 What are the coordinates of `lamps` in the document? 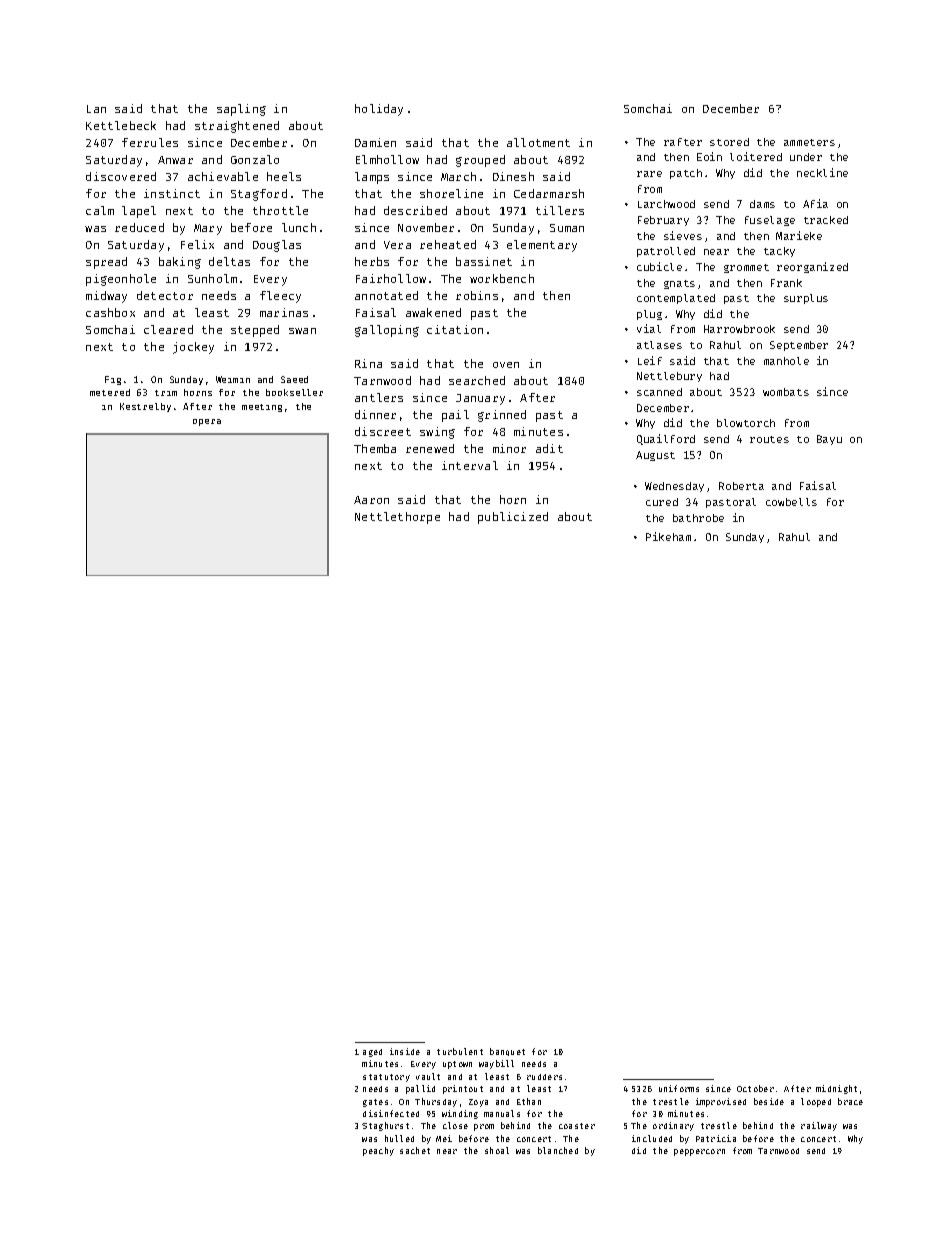 It's located at (372, 178).
